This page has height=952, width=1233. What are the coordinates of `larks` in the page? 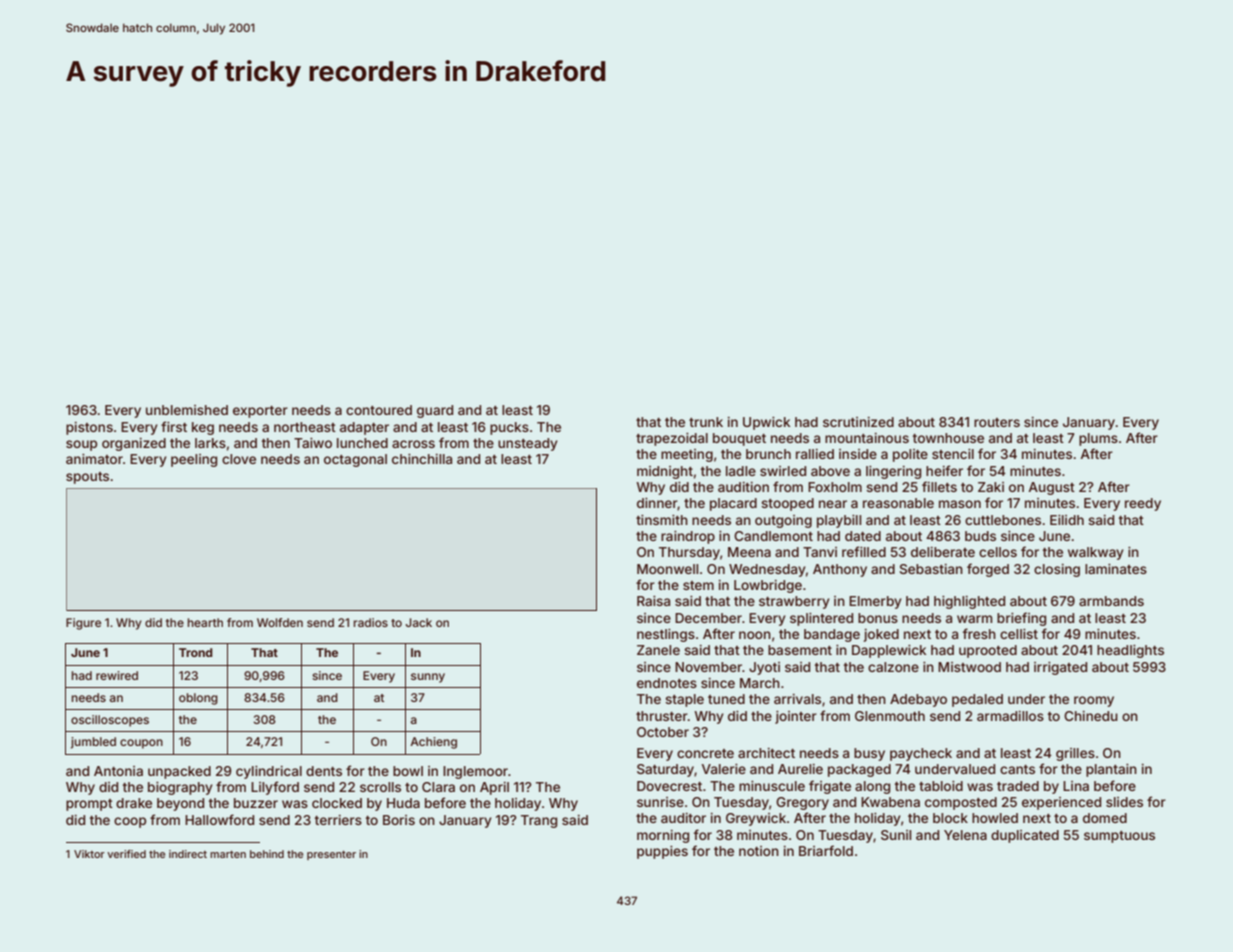 It's located at (210, 443).
